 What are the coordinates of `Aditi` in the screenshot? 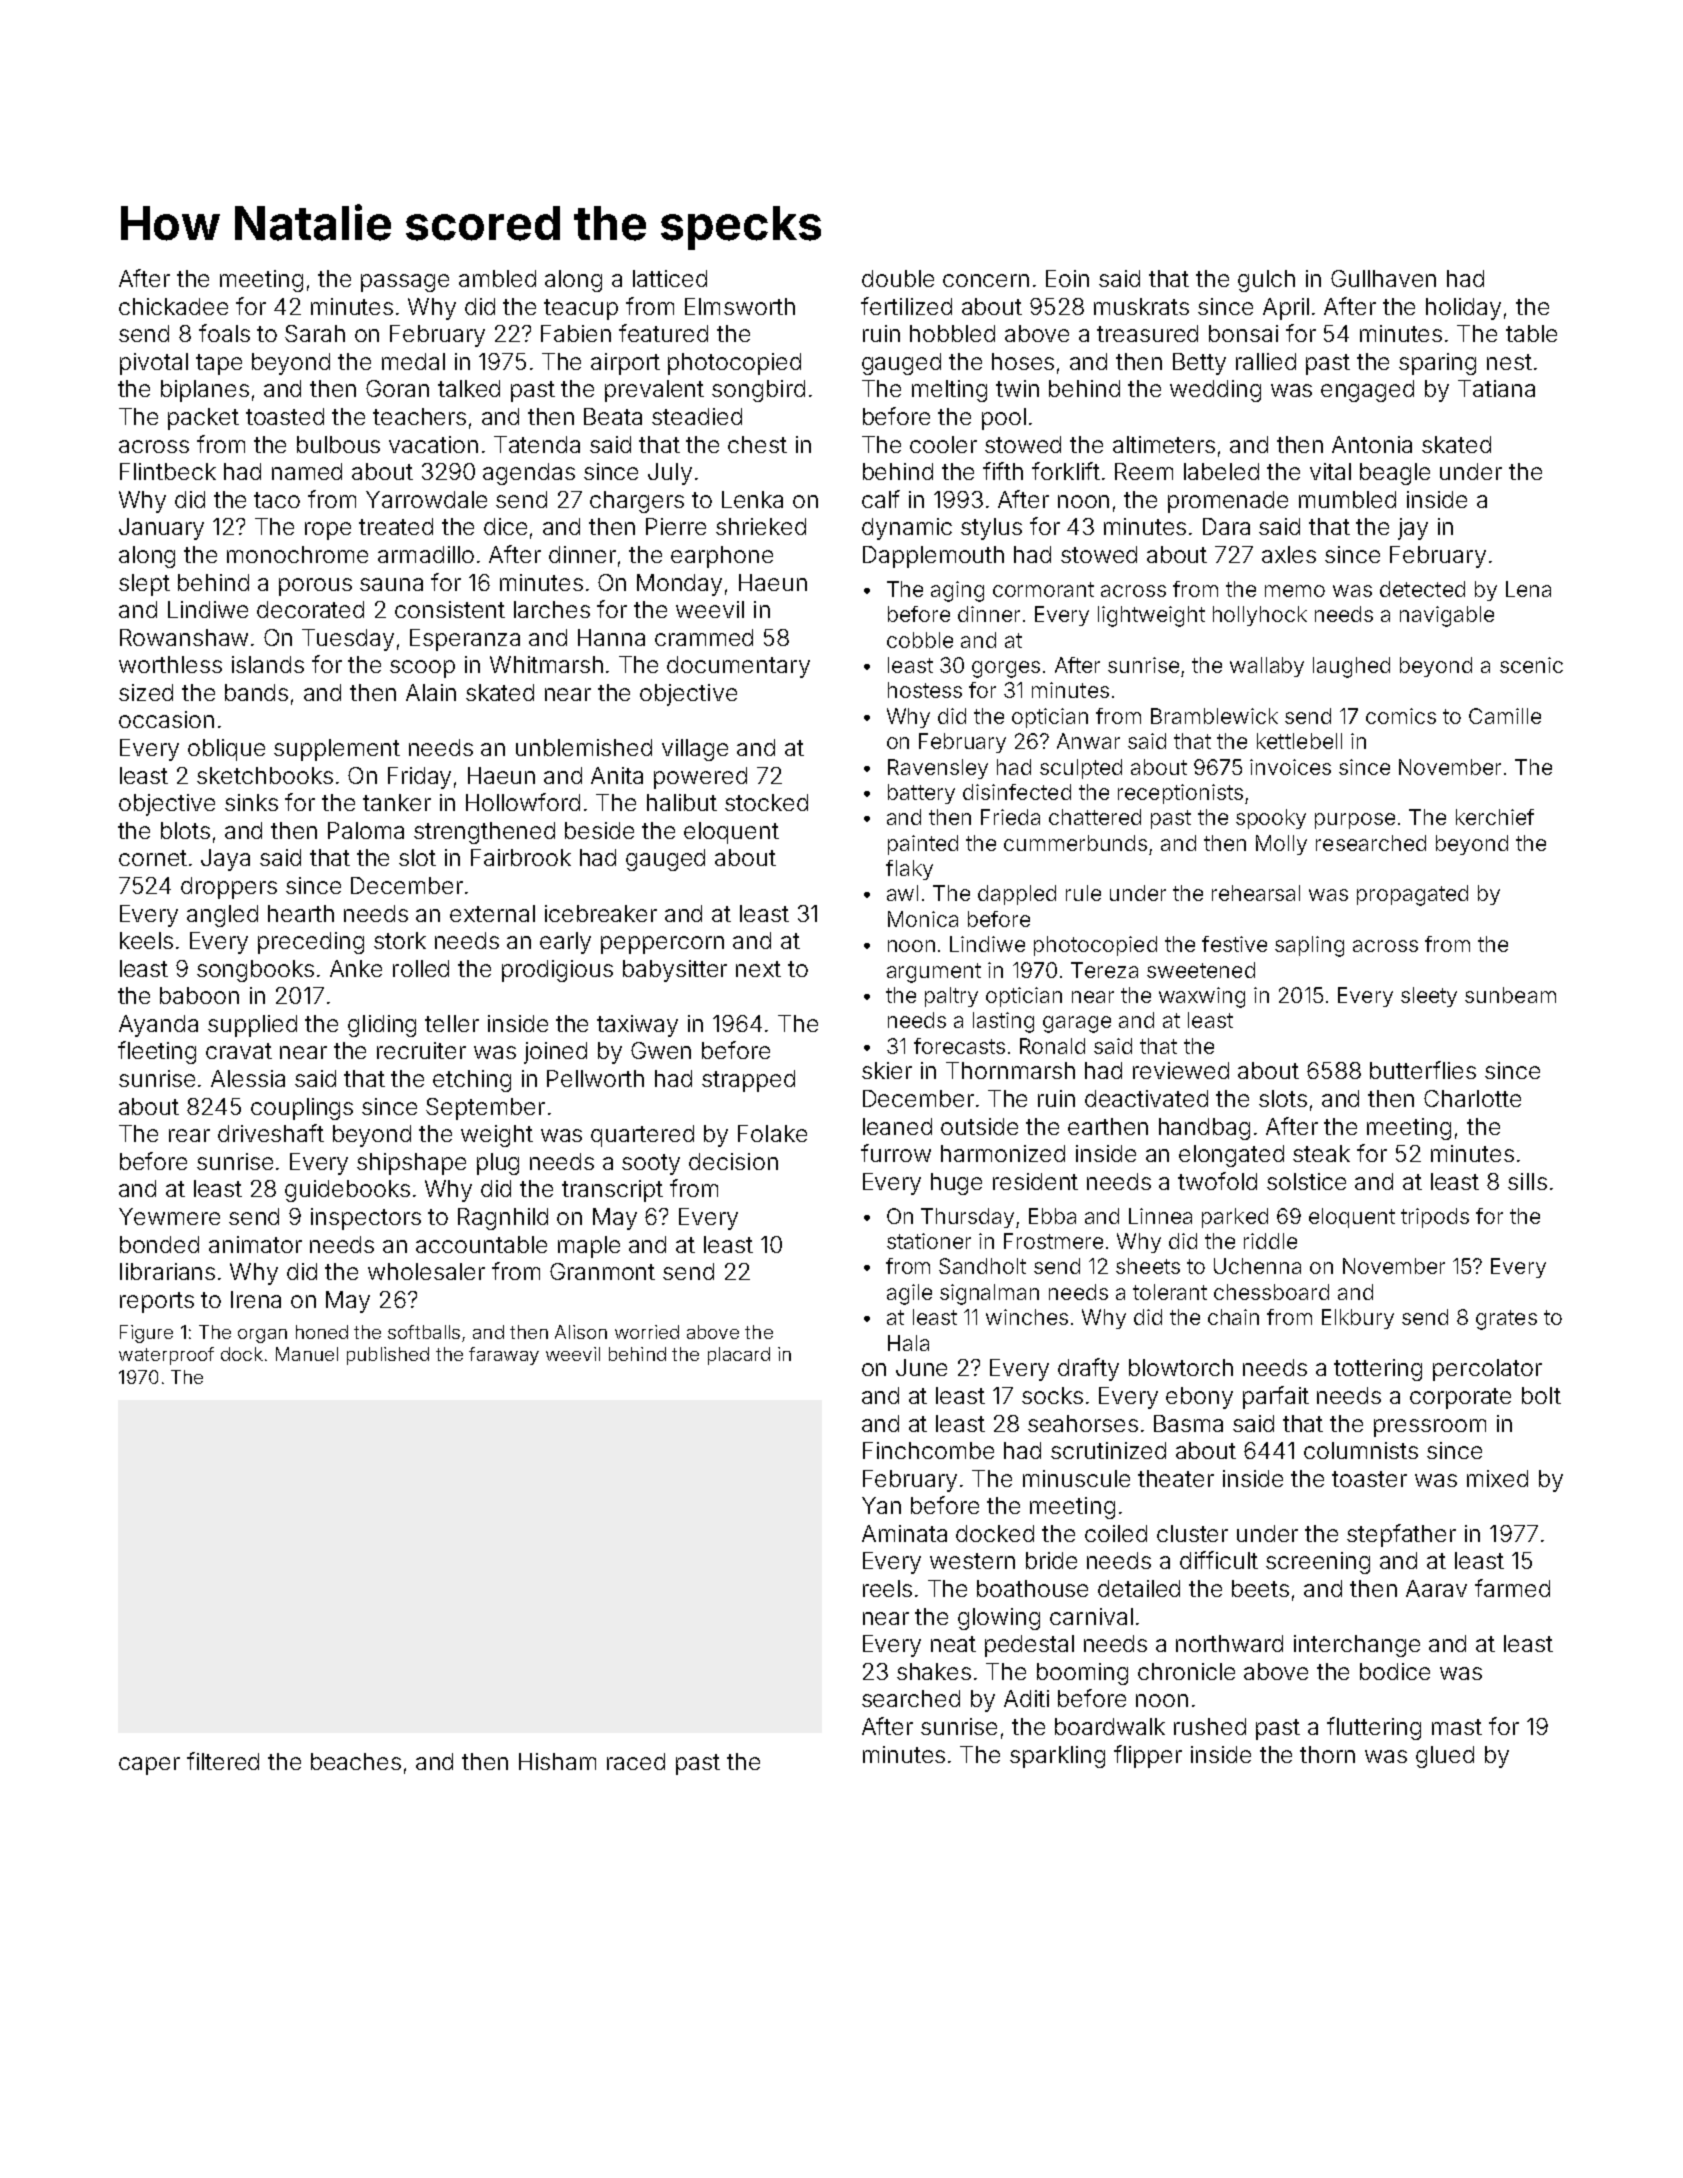 It's located at (1026, 1698).
